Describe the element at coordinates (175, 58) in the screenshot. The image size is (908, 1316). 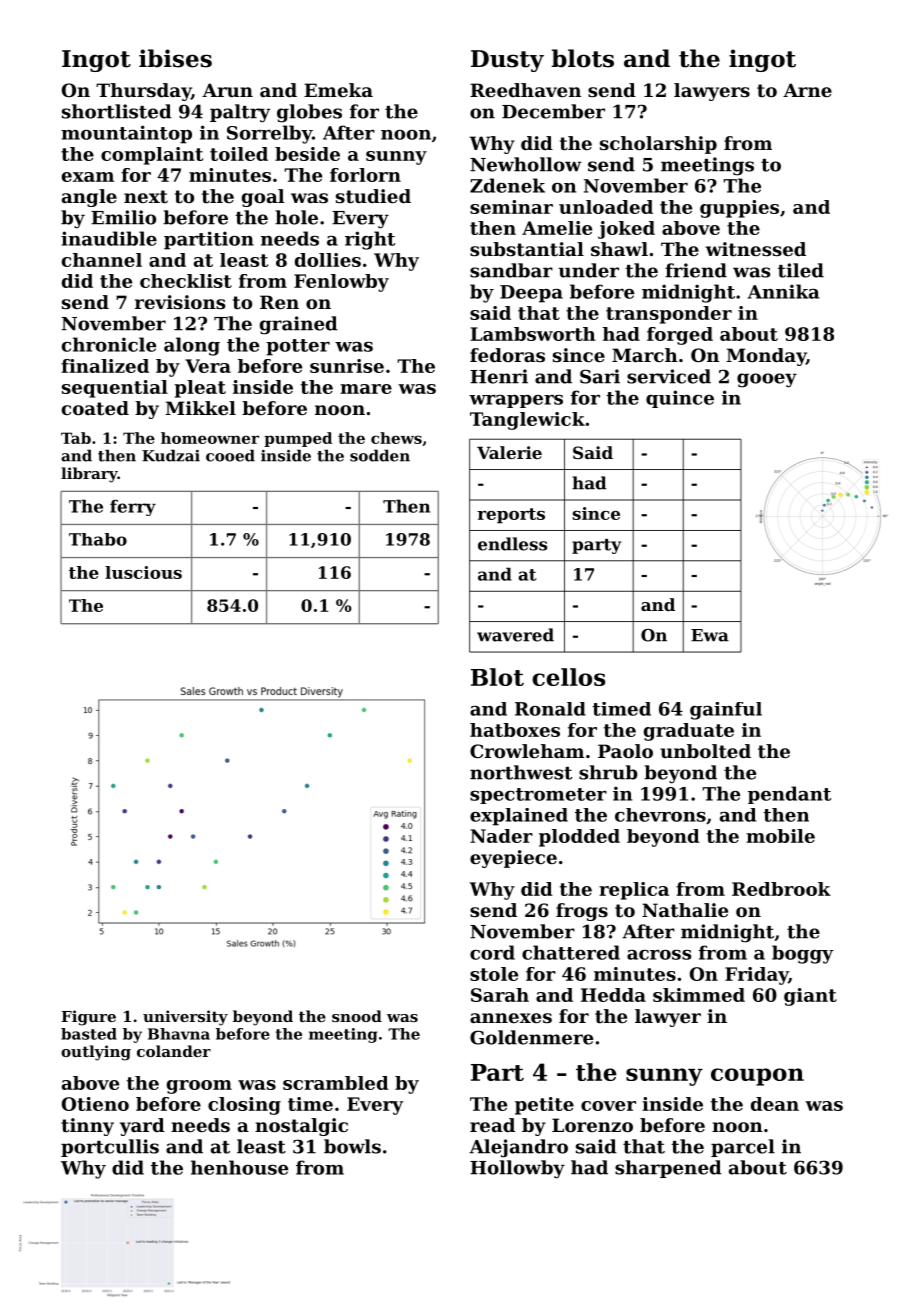
I see `ibises` at that location.
